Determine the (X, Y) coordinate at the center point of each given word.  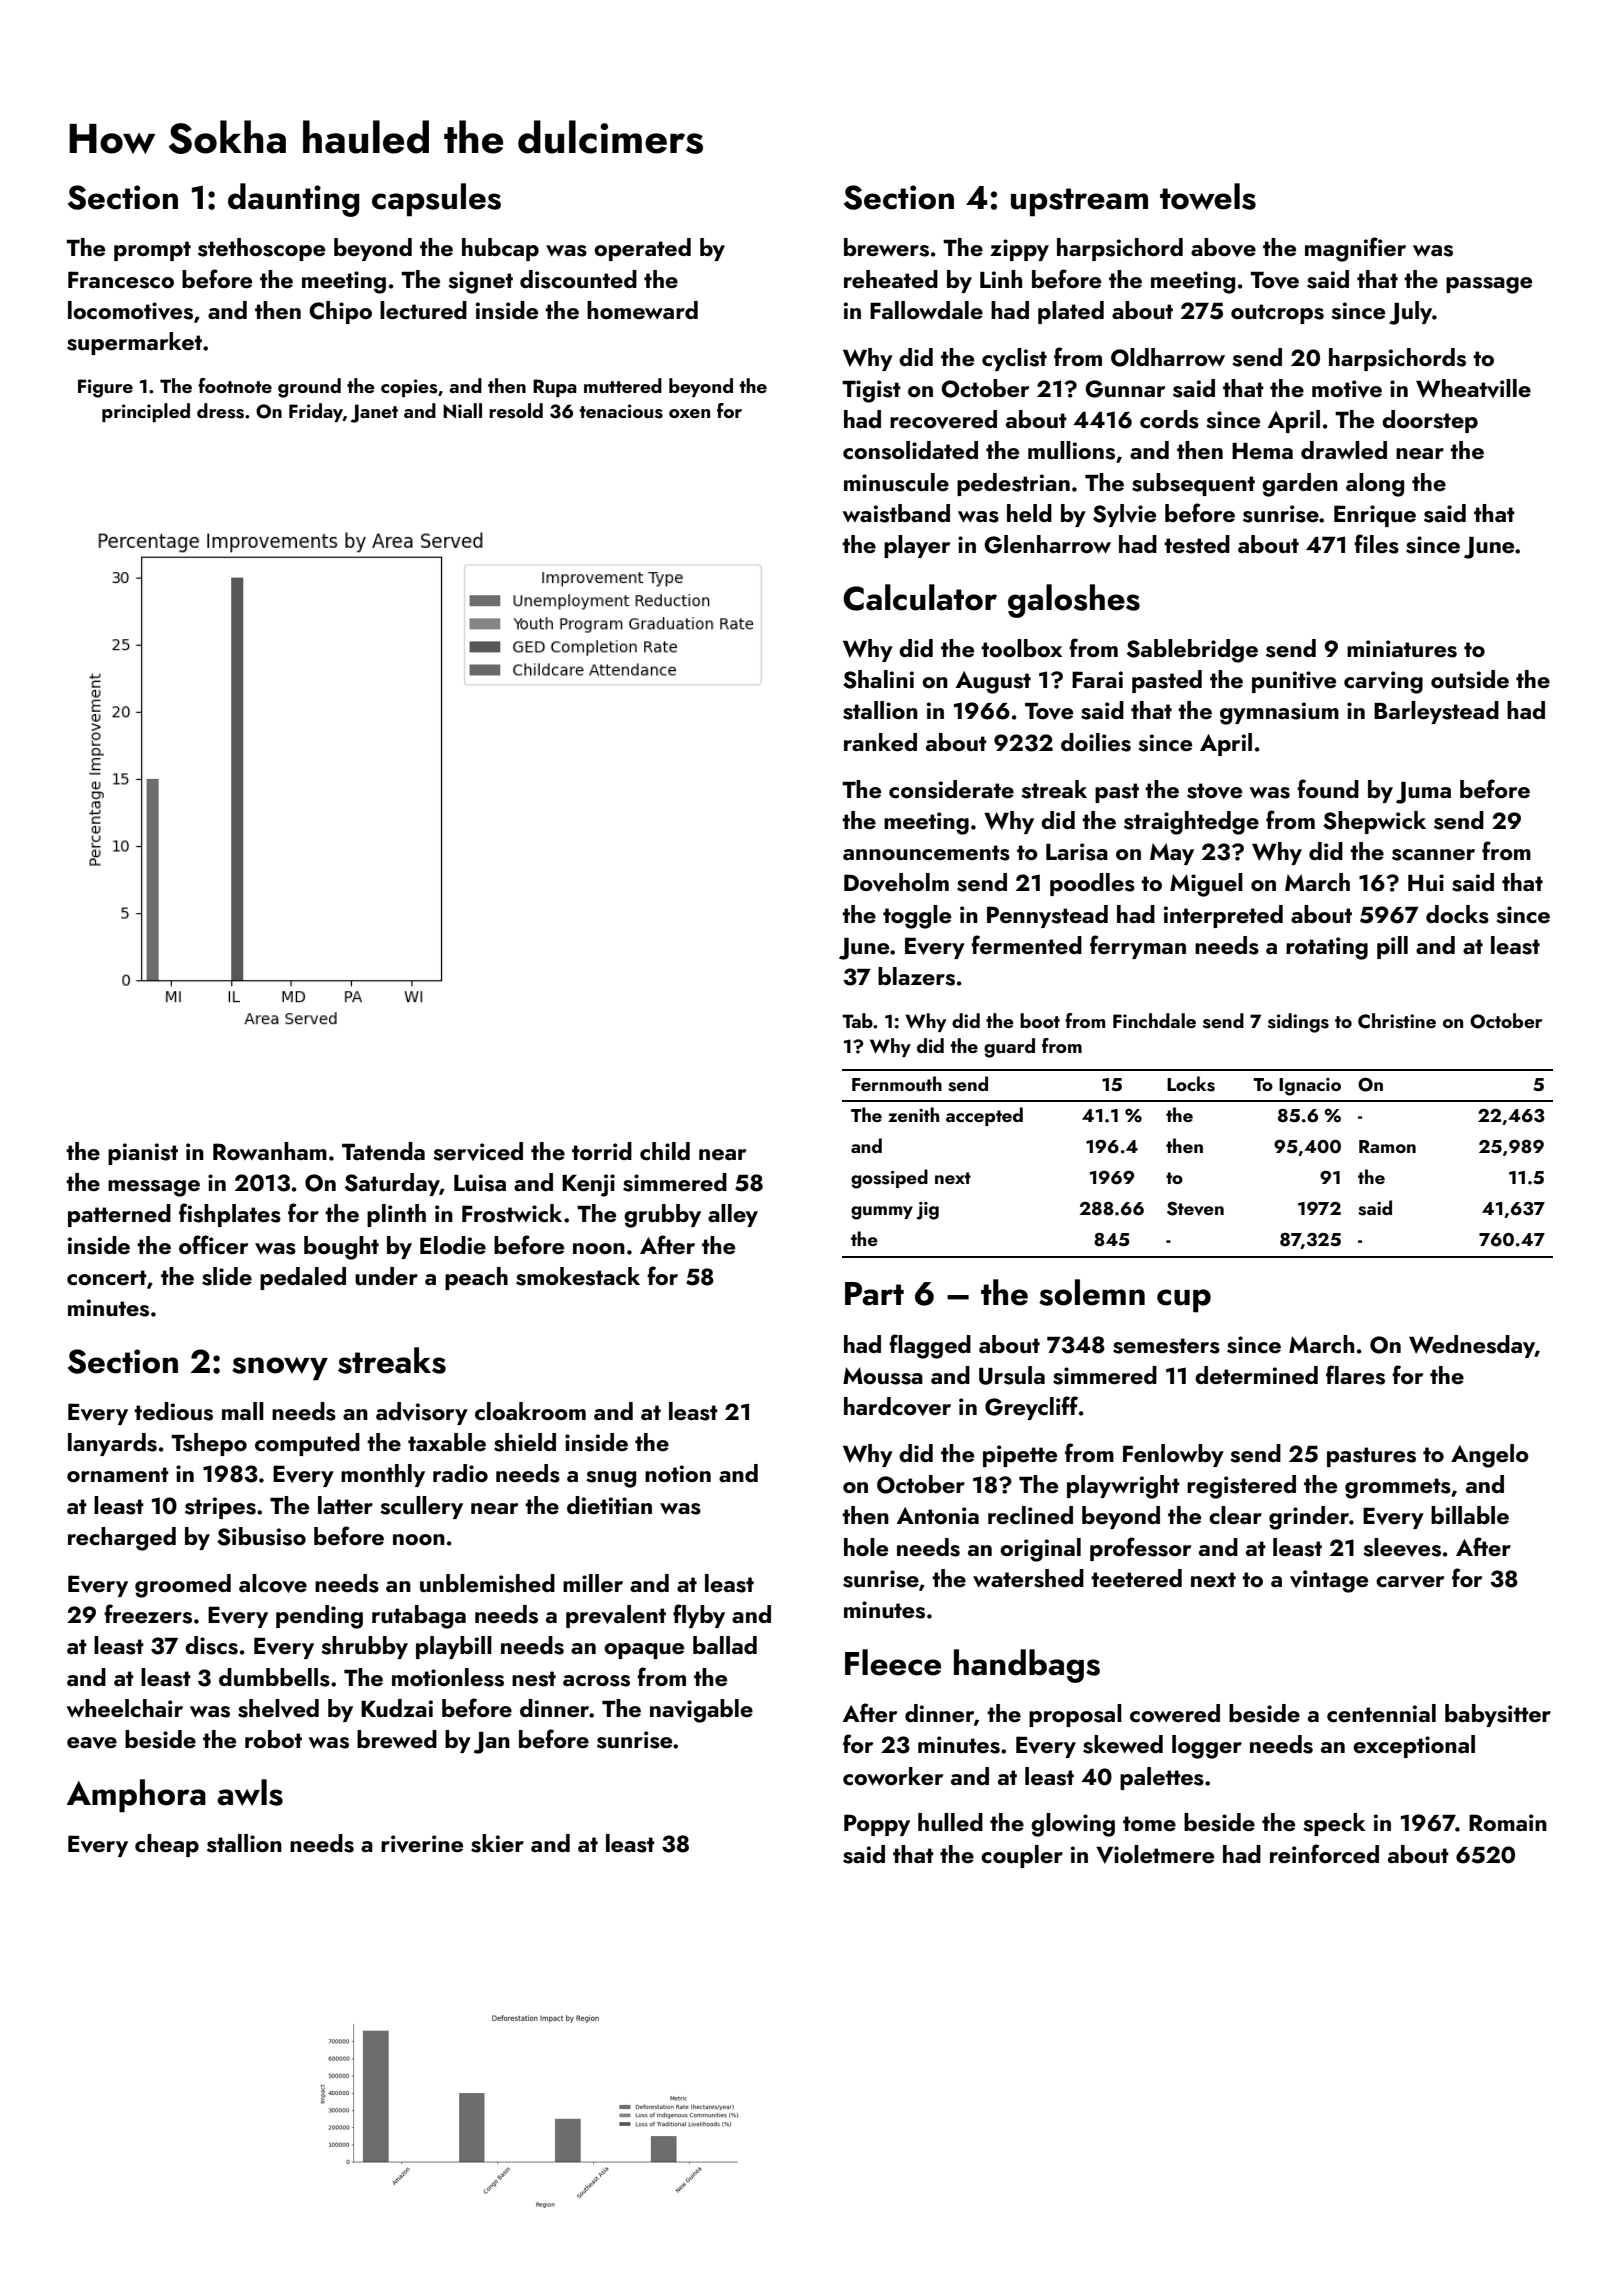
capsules (436, 200)
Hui (1426, 882)
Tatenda (383, 1151)
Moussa (883, 1376)
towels (1208, 196)
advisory (422, 1413)
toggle (917, 917)
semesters (1166, 1346)
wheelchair (124, 1708)
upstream (1079, 202)
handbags (1027, 1666)
